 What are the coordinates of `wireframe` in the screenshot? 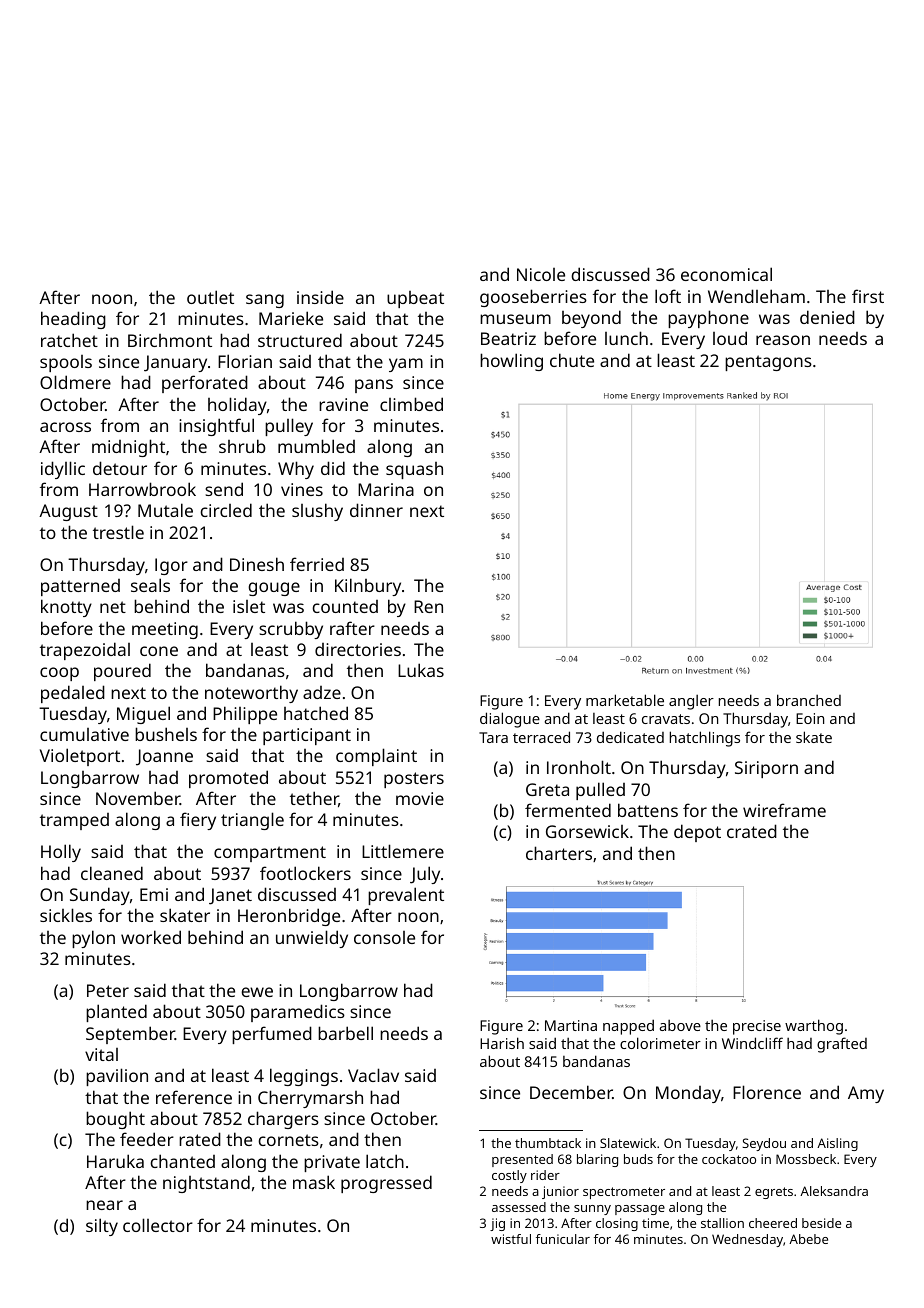 It's located at (784, 810).
